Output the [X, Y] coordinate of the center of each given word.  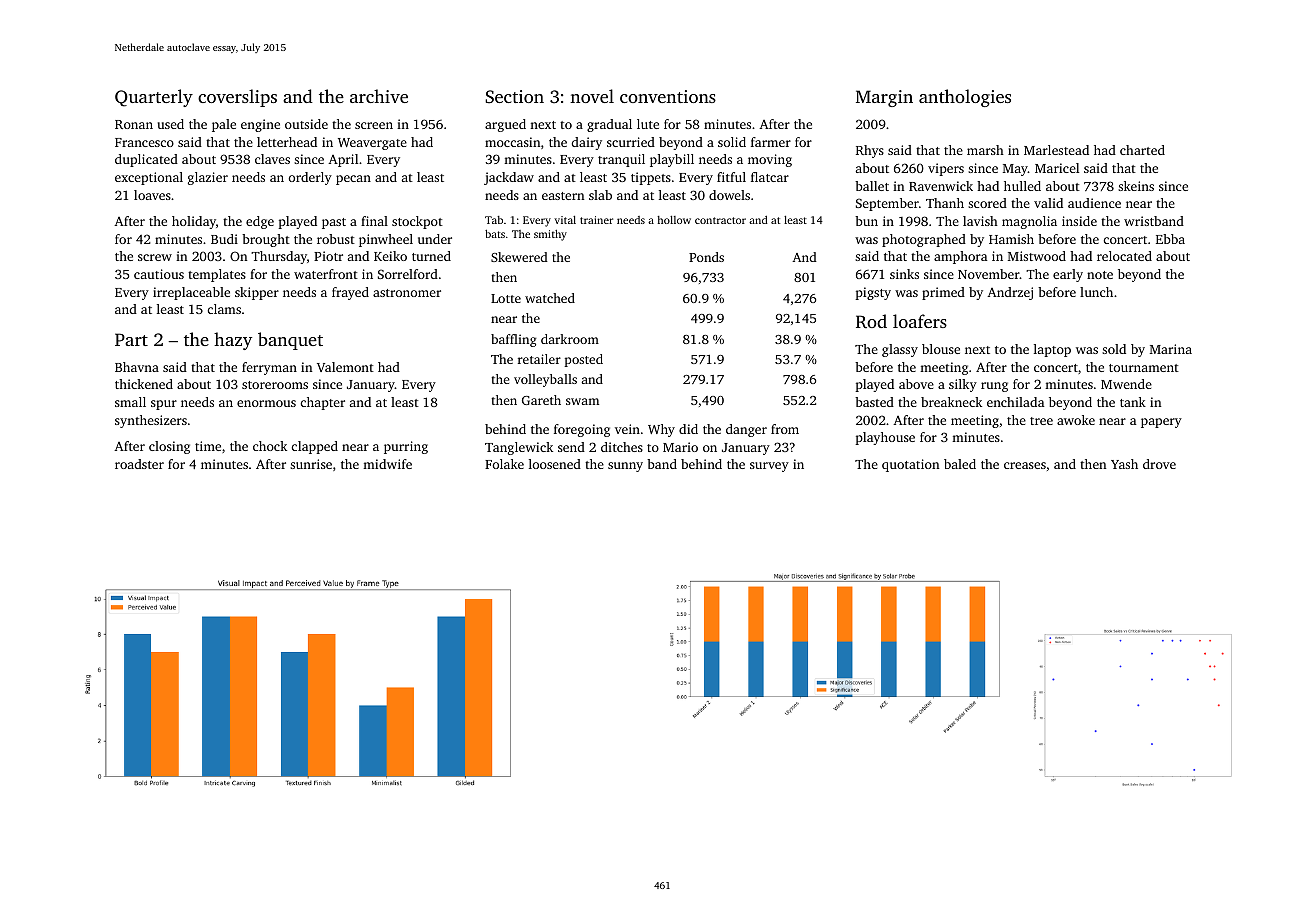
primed [943, 293]
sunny [625, 467]
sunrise [311, 464]
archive [379, 96]
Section [514, 97]
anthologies [965, 98]
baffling [514, 340]
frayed [350, 293]
